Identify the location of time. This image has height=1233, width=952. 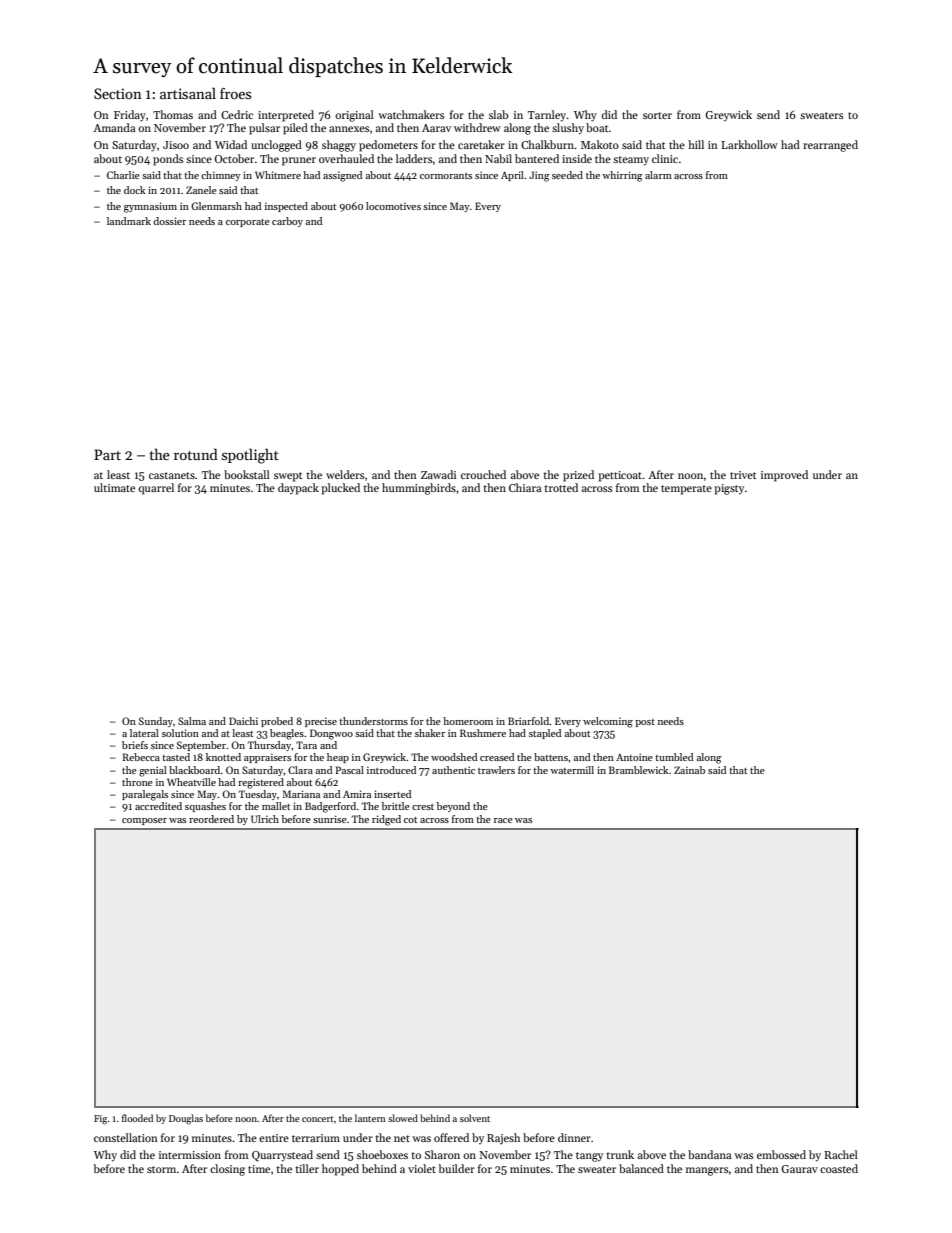
(259, 1169).
